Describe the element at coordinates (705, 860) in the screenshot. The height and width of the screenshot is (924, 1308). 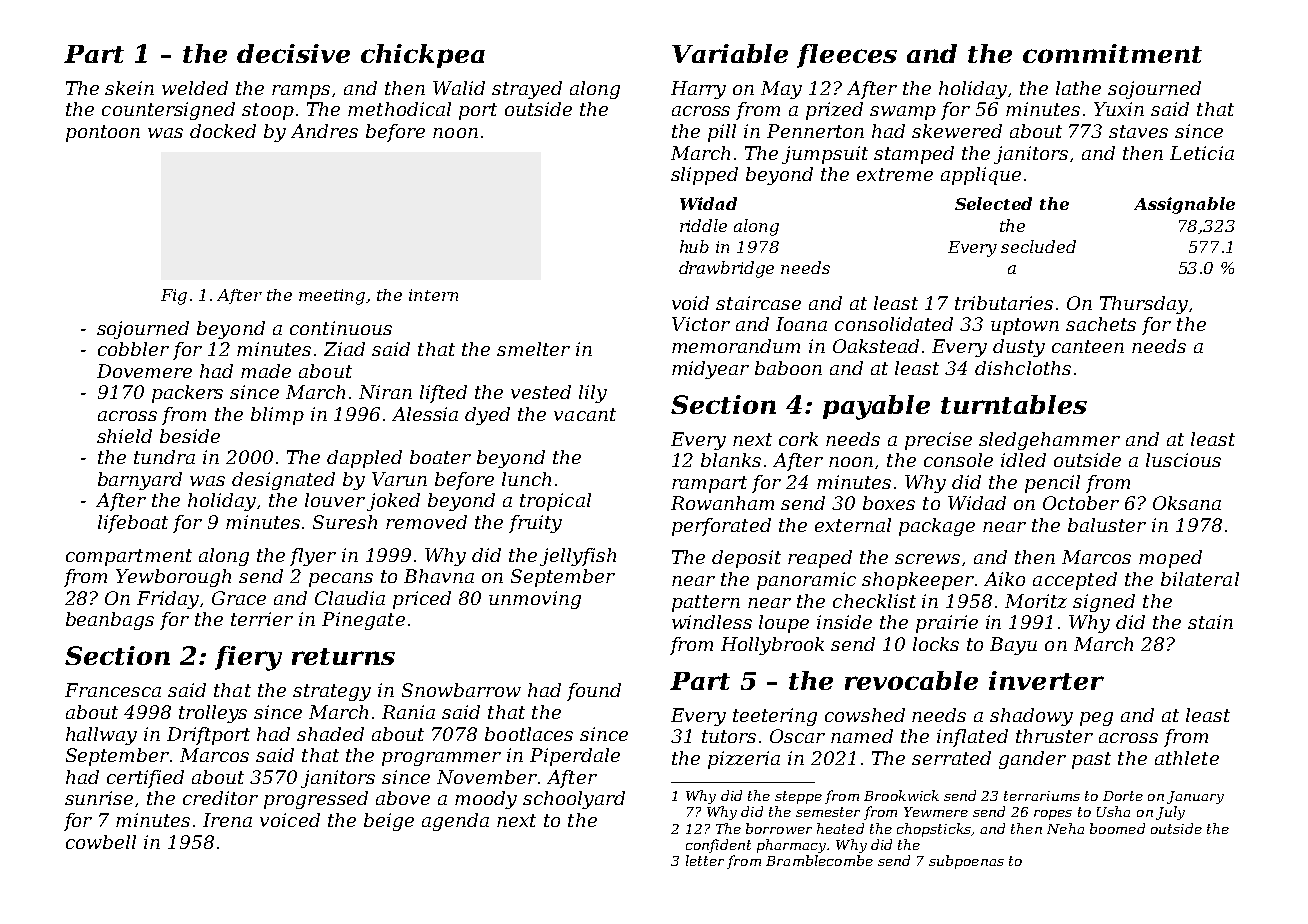
I see `letter` at that location.
